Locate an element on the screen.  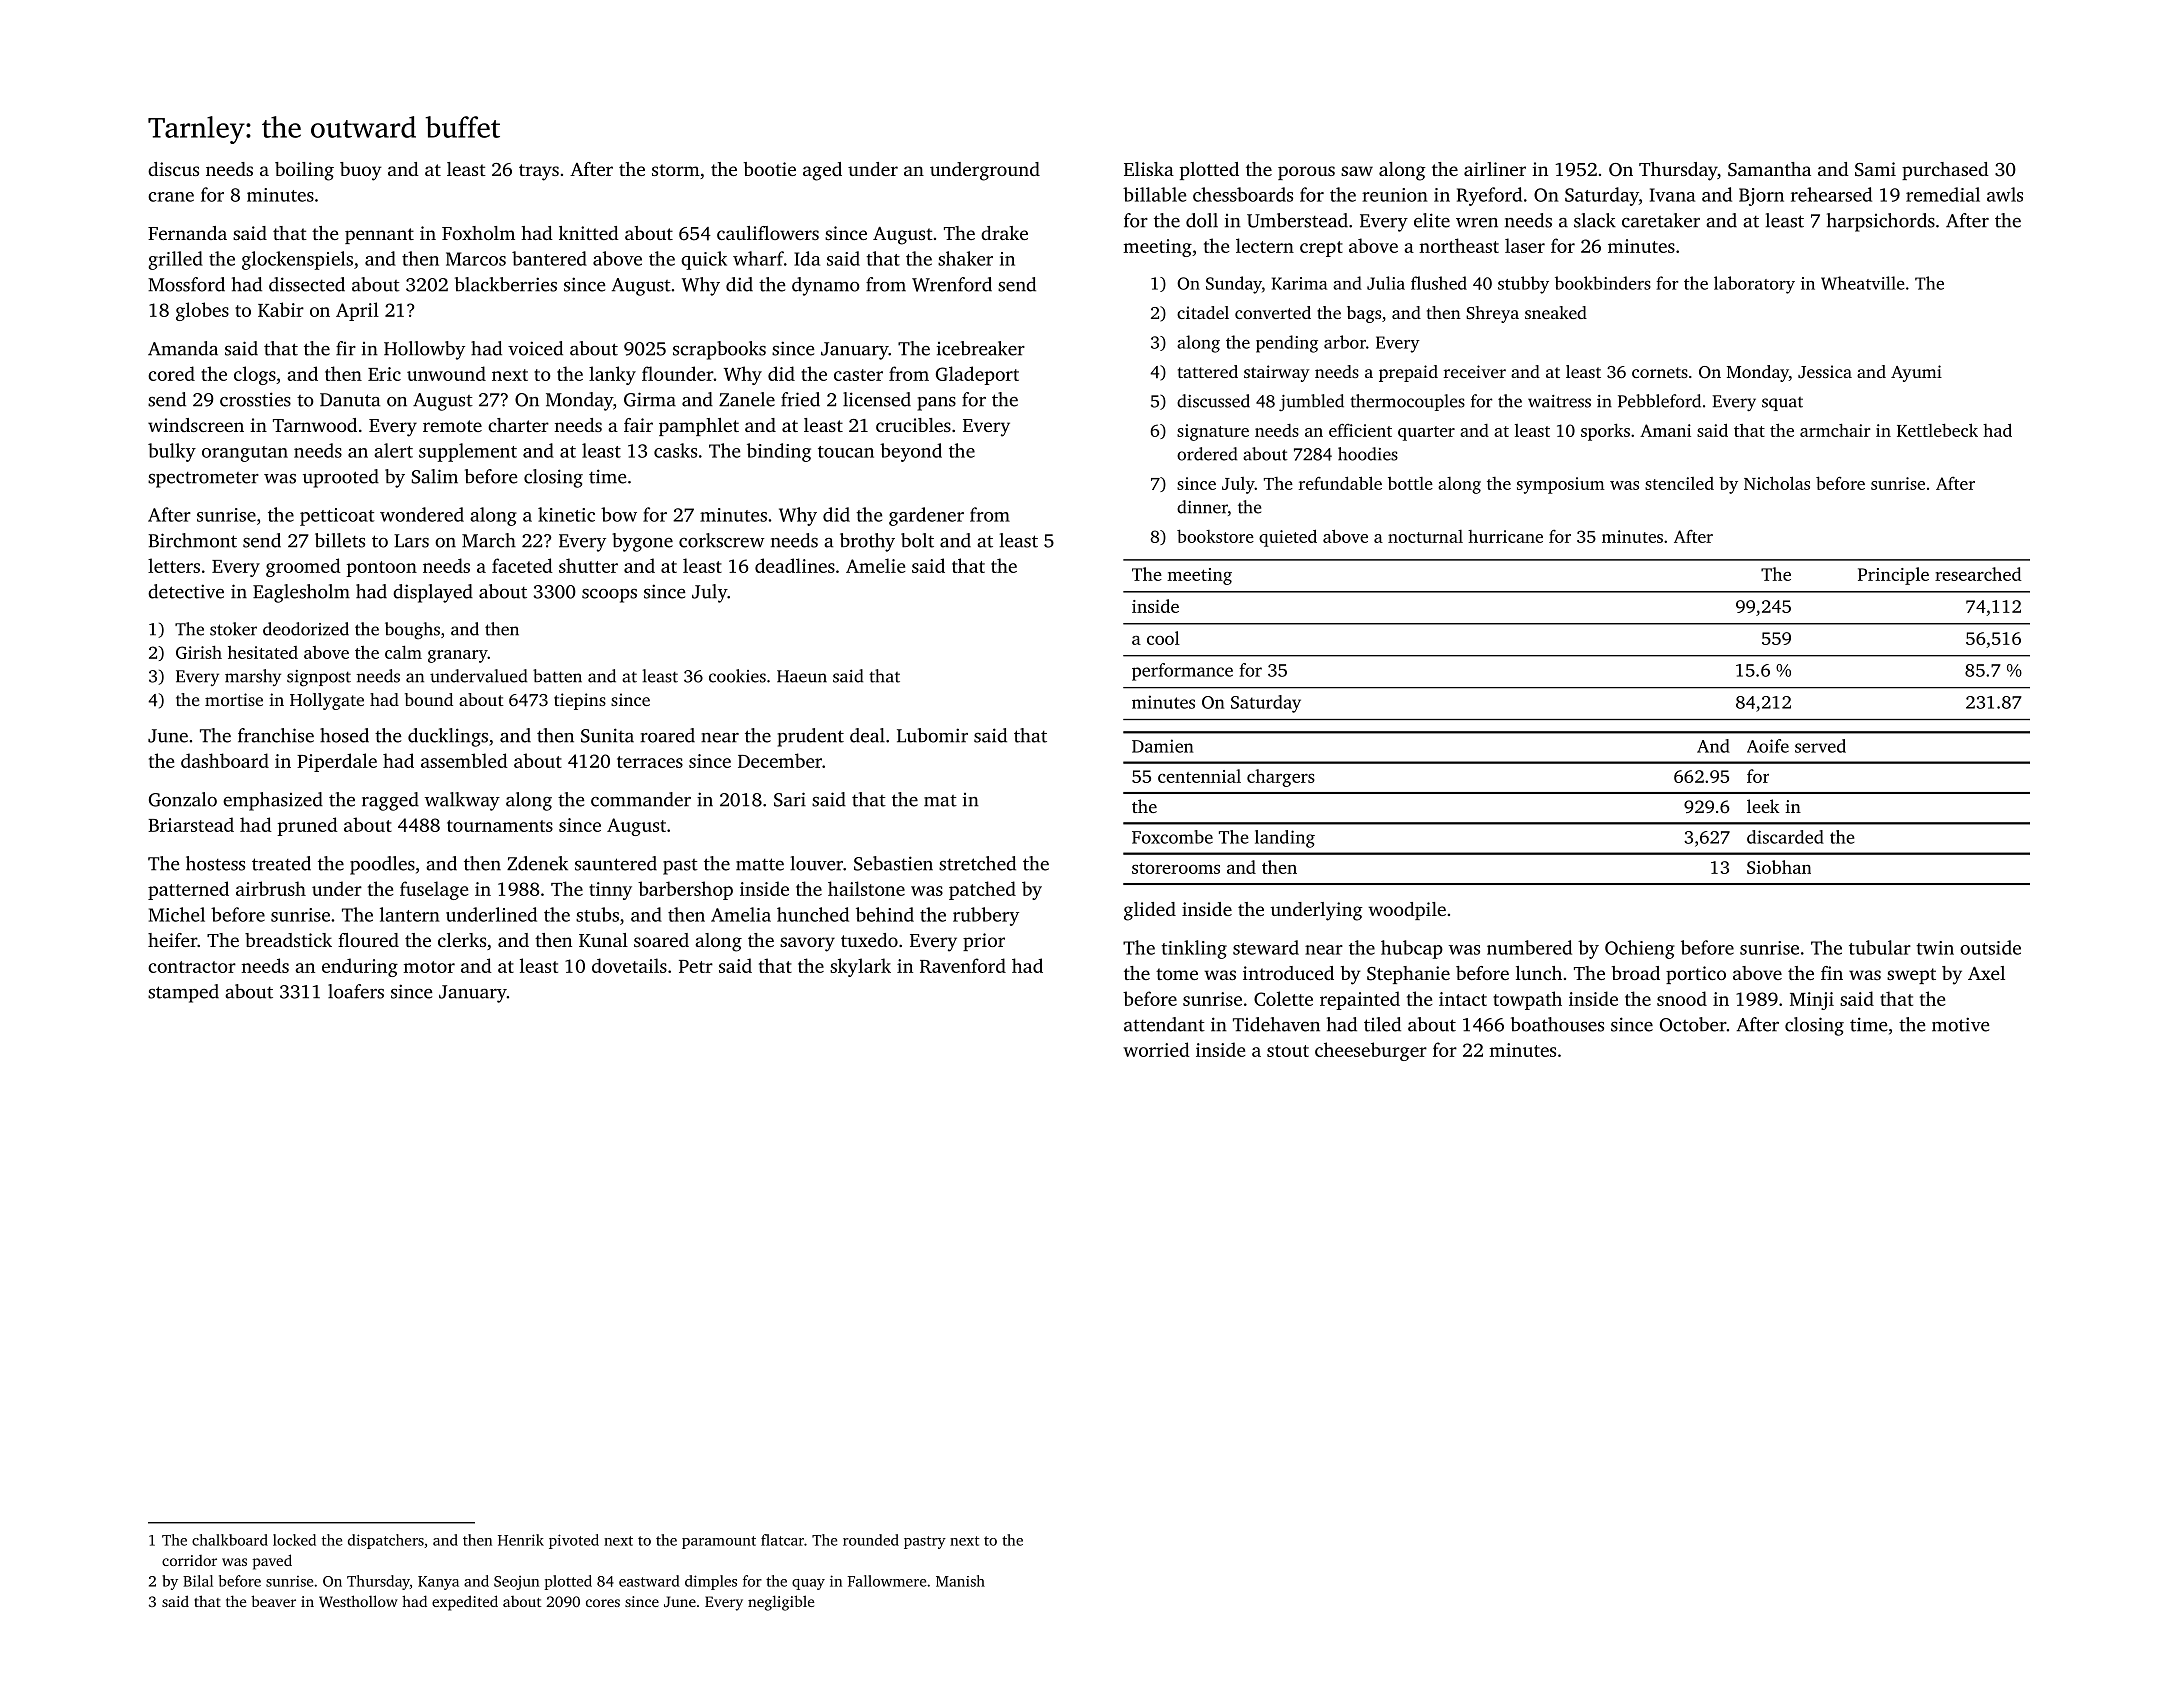
swept is located at coordinates (1911, 976).
